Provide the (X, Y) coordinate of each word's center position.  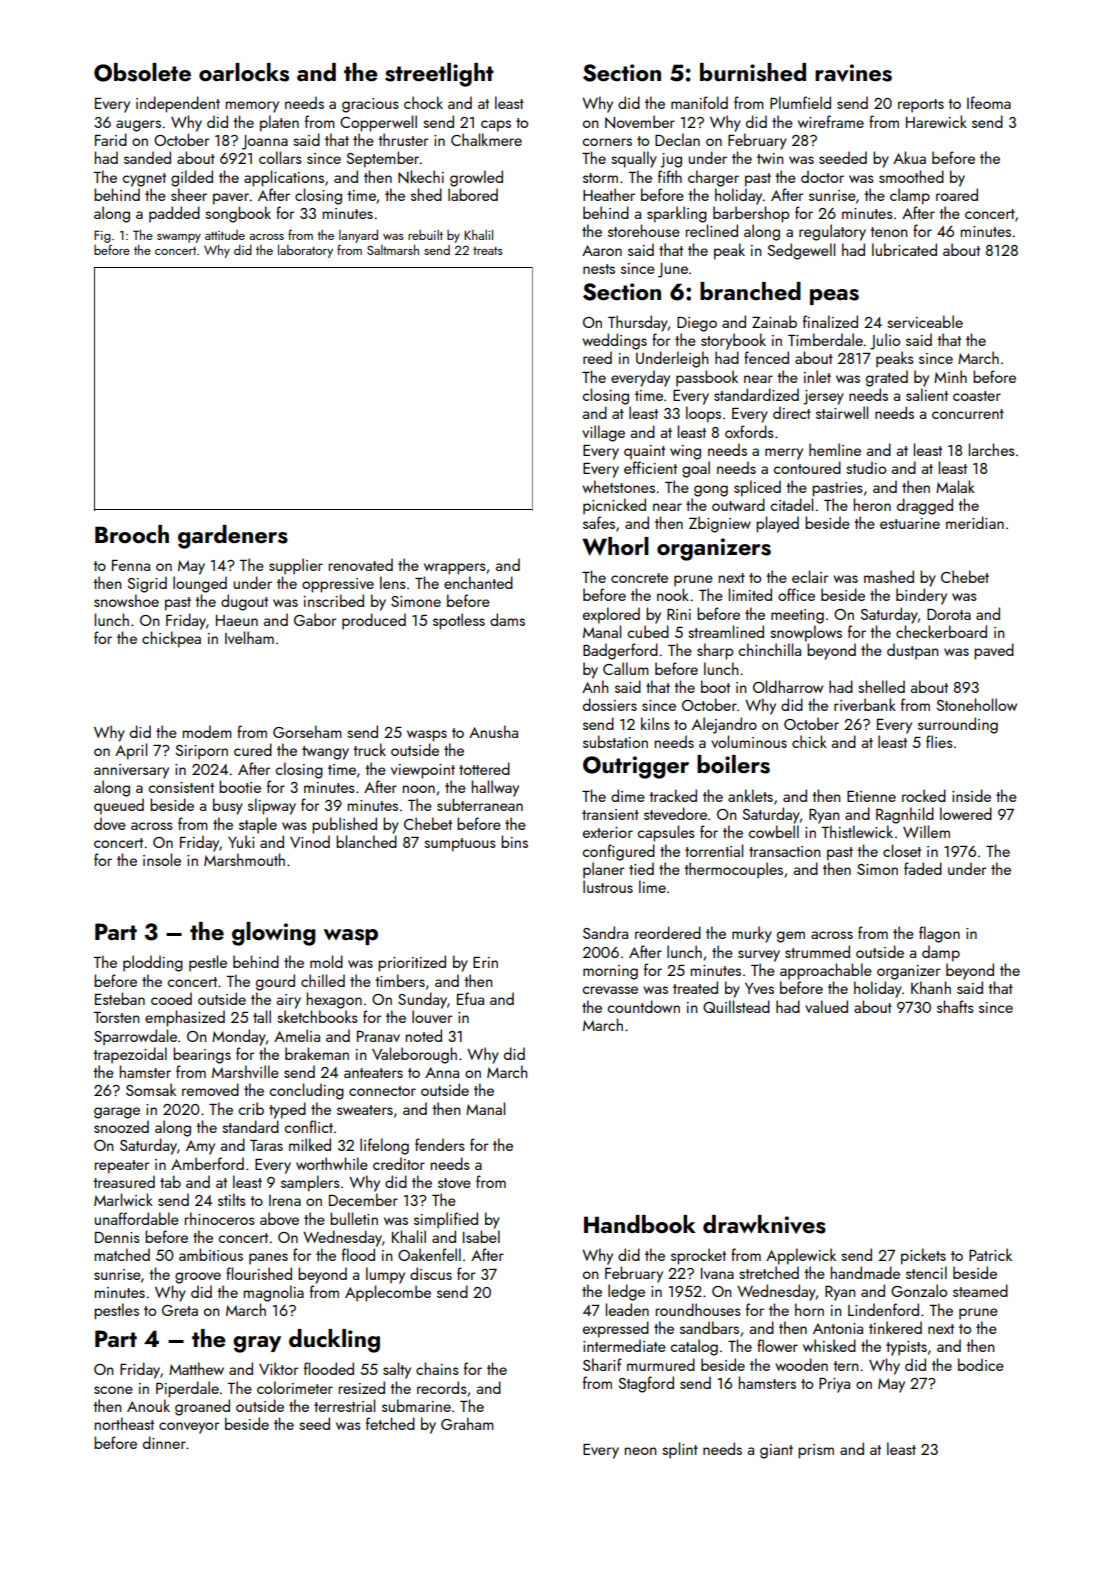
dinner (164, 1442)
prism (816, 1451)
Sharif (602, 1364)
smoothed (911, 176)
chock (423, 102)
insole (162, 859)
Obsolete (142, 72)
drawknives (764, 1224)
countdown (643, 1006)
